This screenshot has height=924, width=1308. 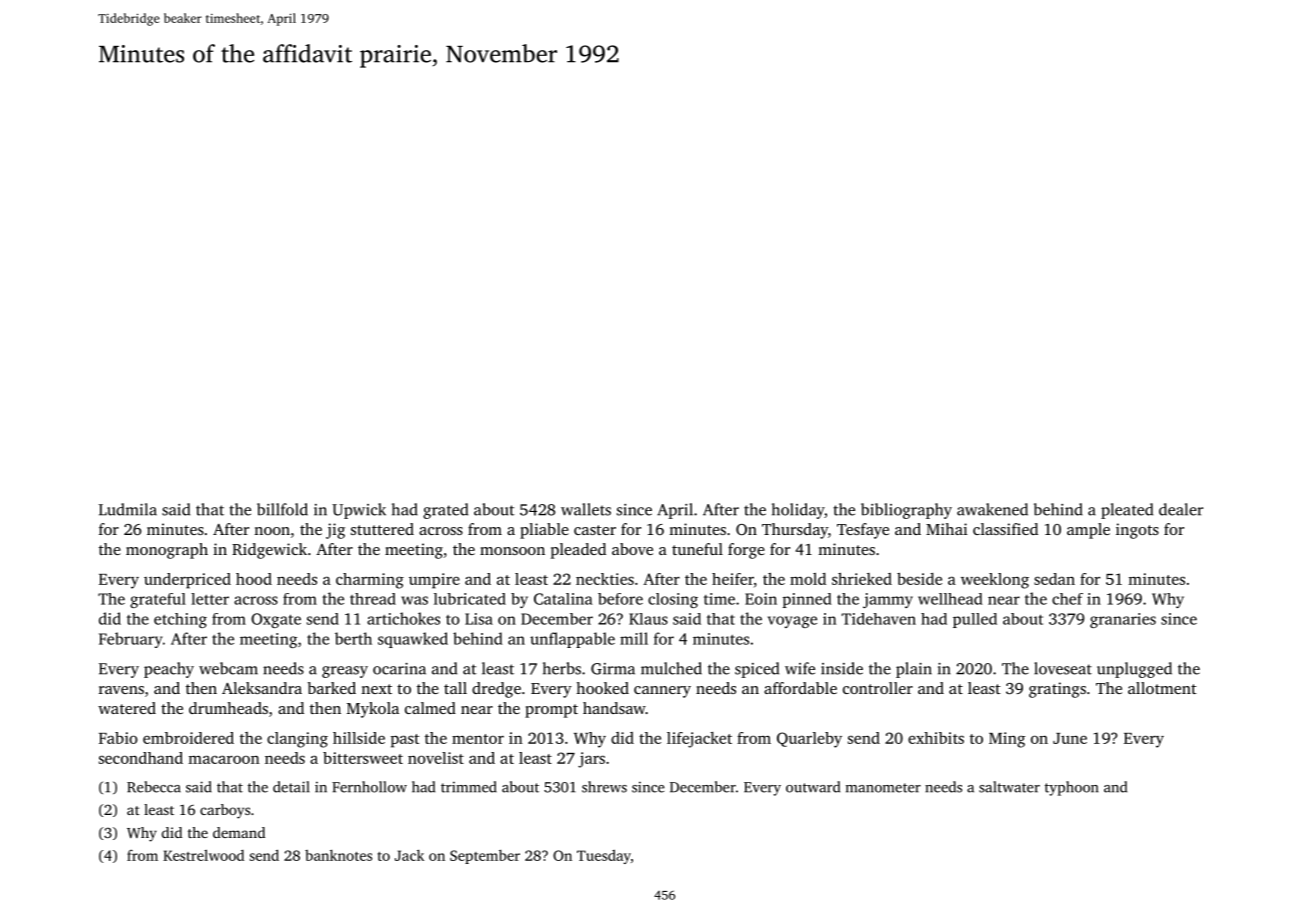 I want to click on macaroon, so click(x=224, y=759).
